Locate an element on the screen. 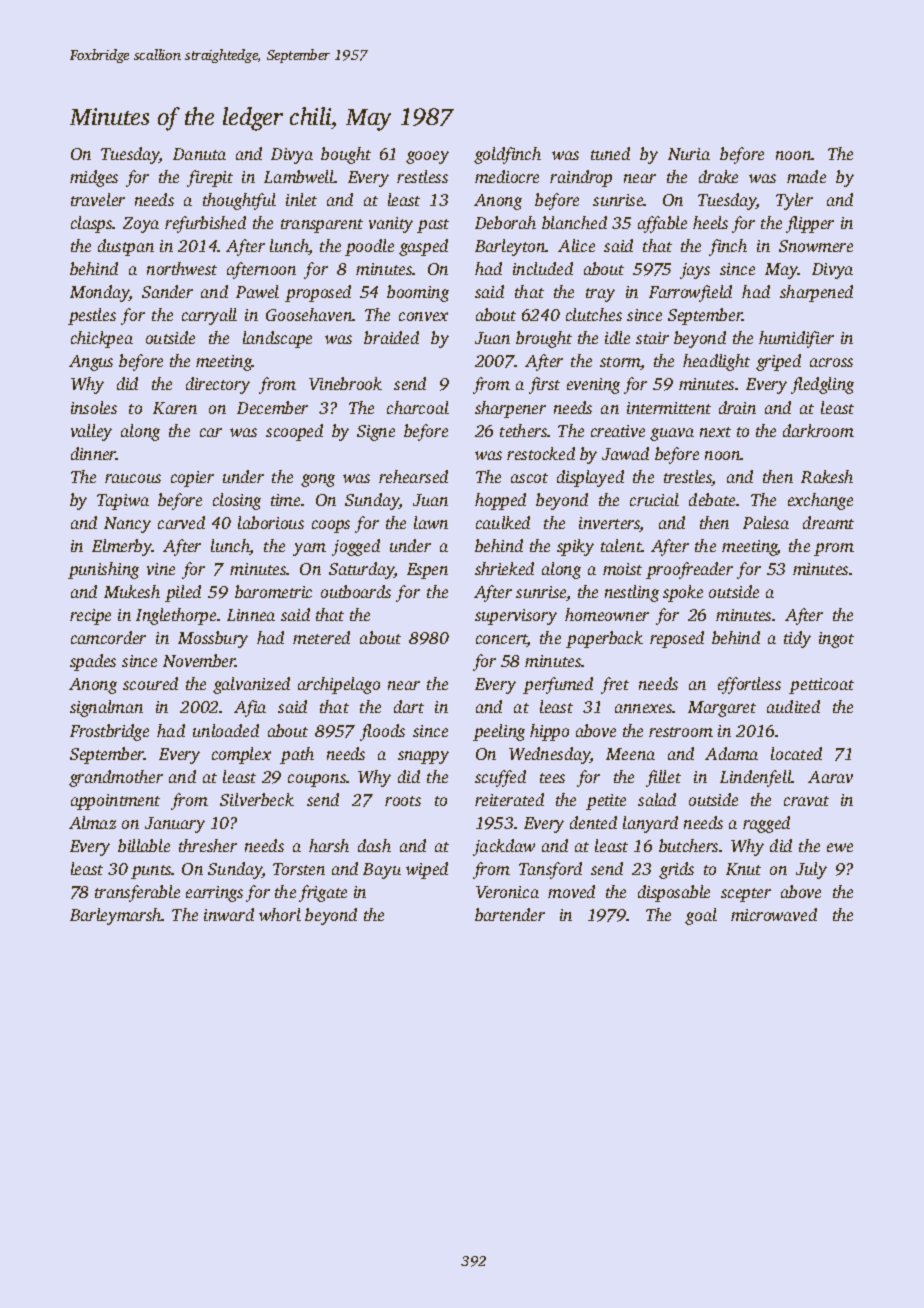 The image size is (924, 1308). Snowmere is located at coordinates (816, 246).
